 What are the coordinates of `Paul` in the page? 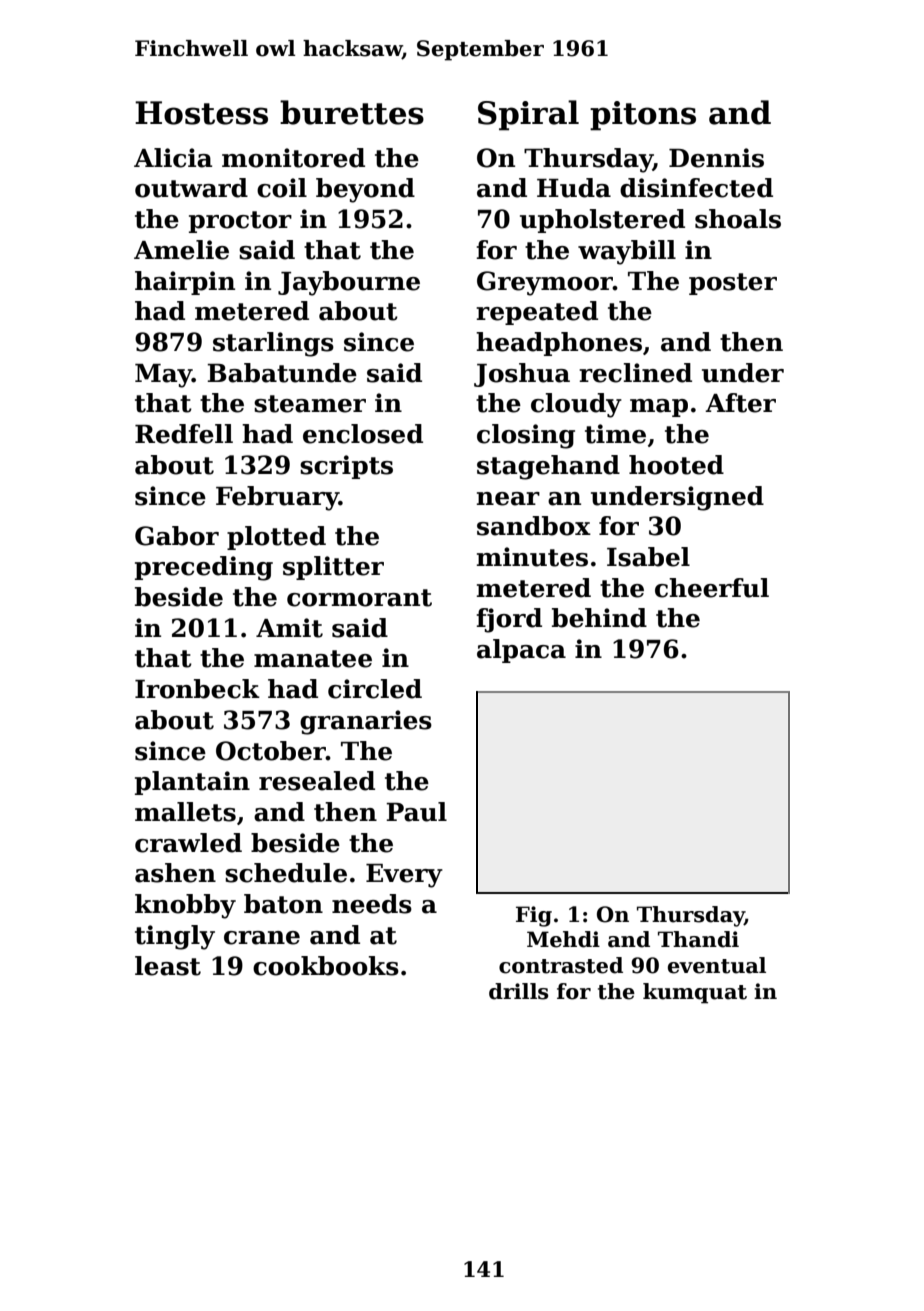 It's located at (416, 812).
